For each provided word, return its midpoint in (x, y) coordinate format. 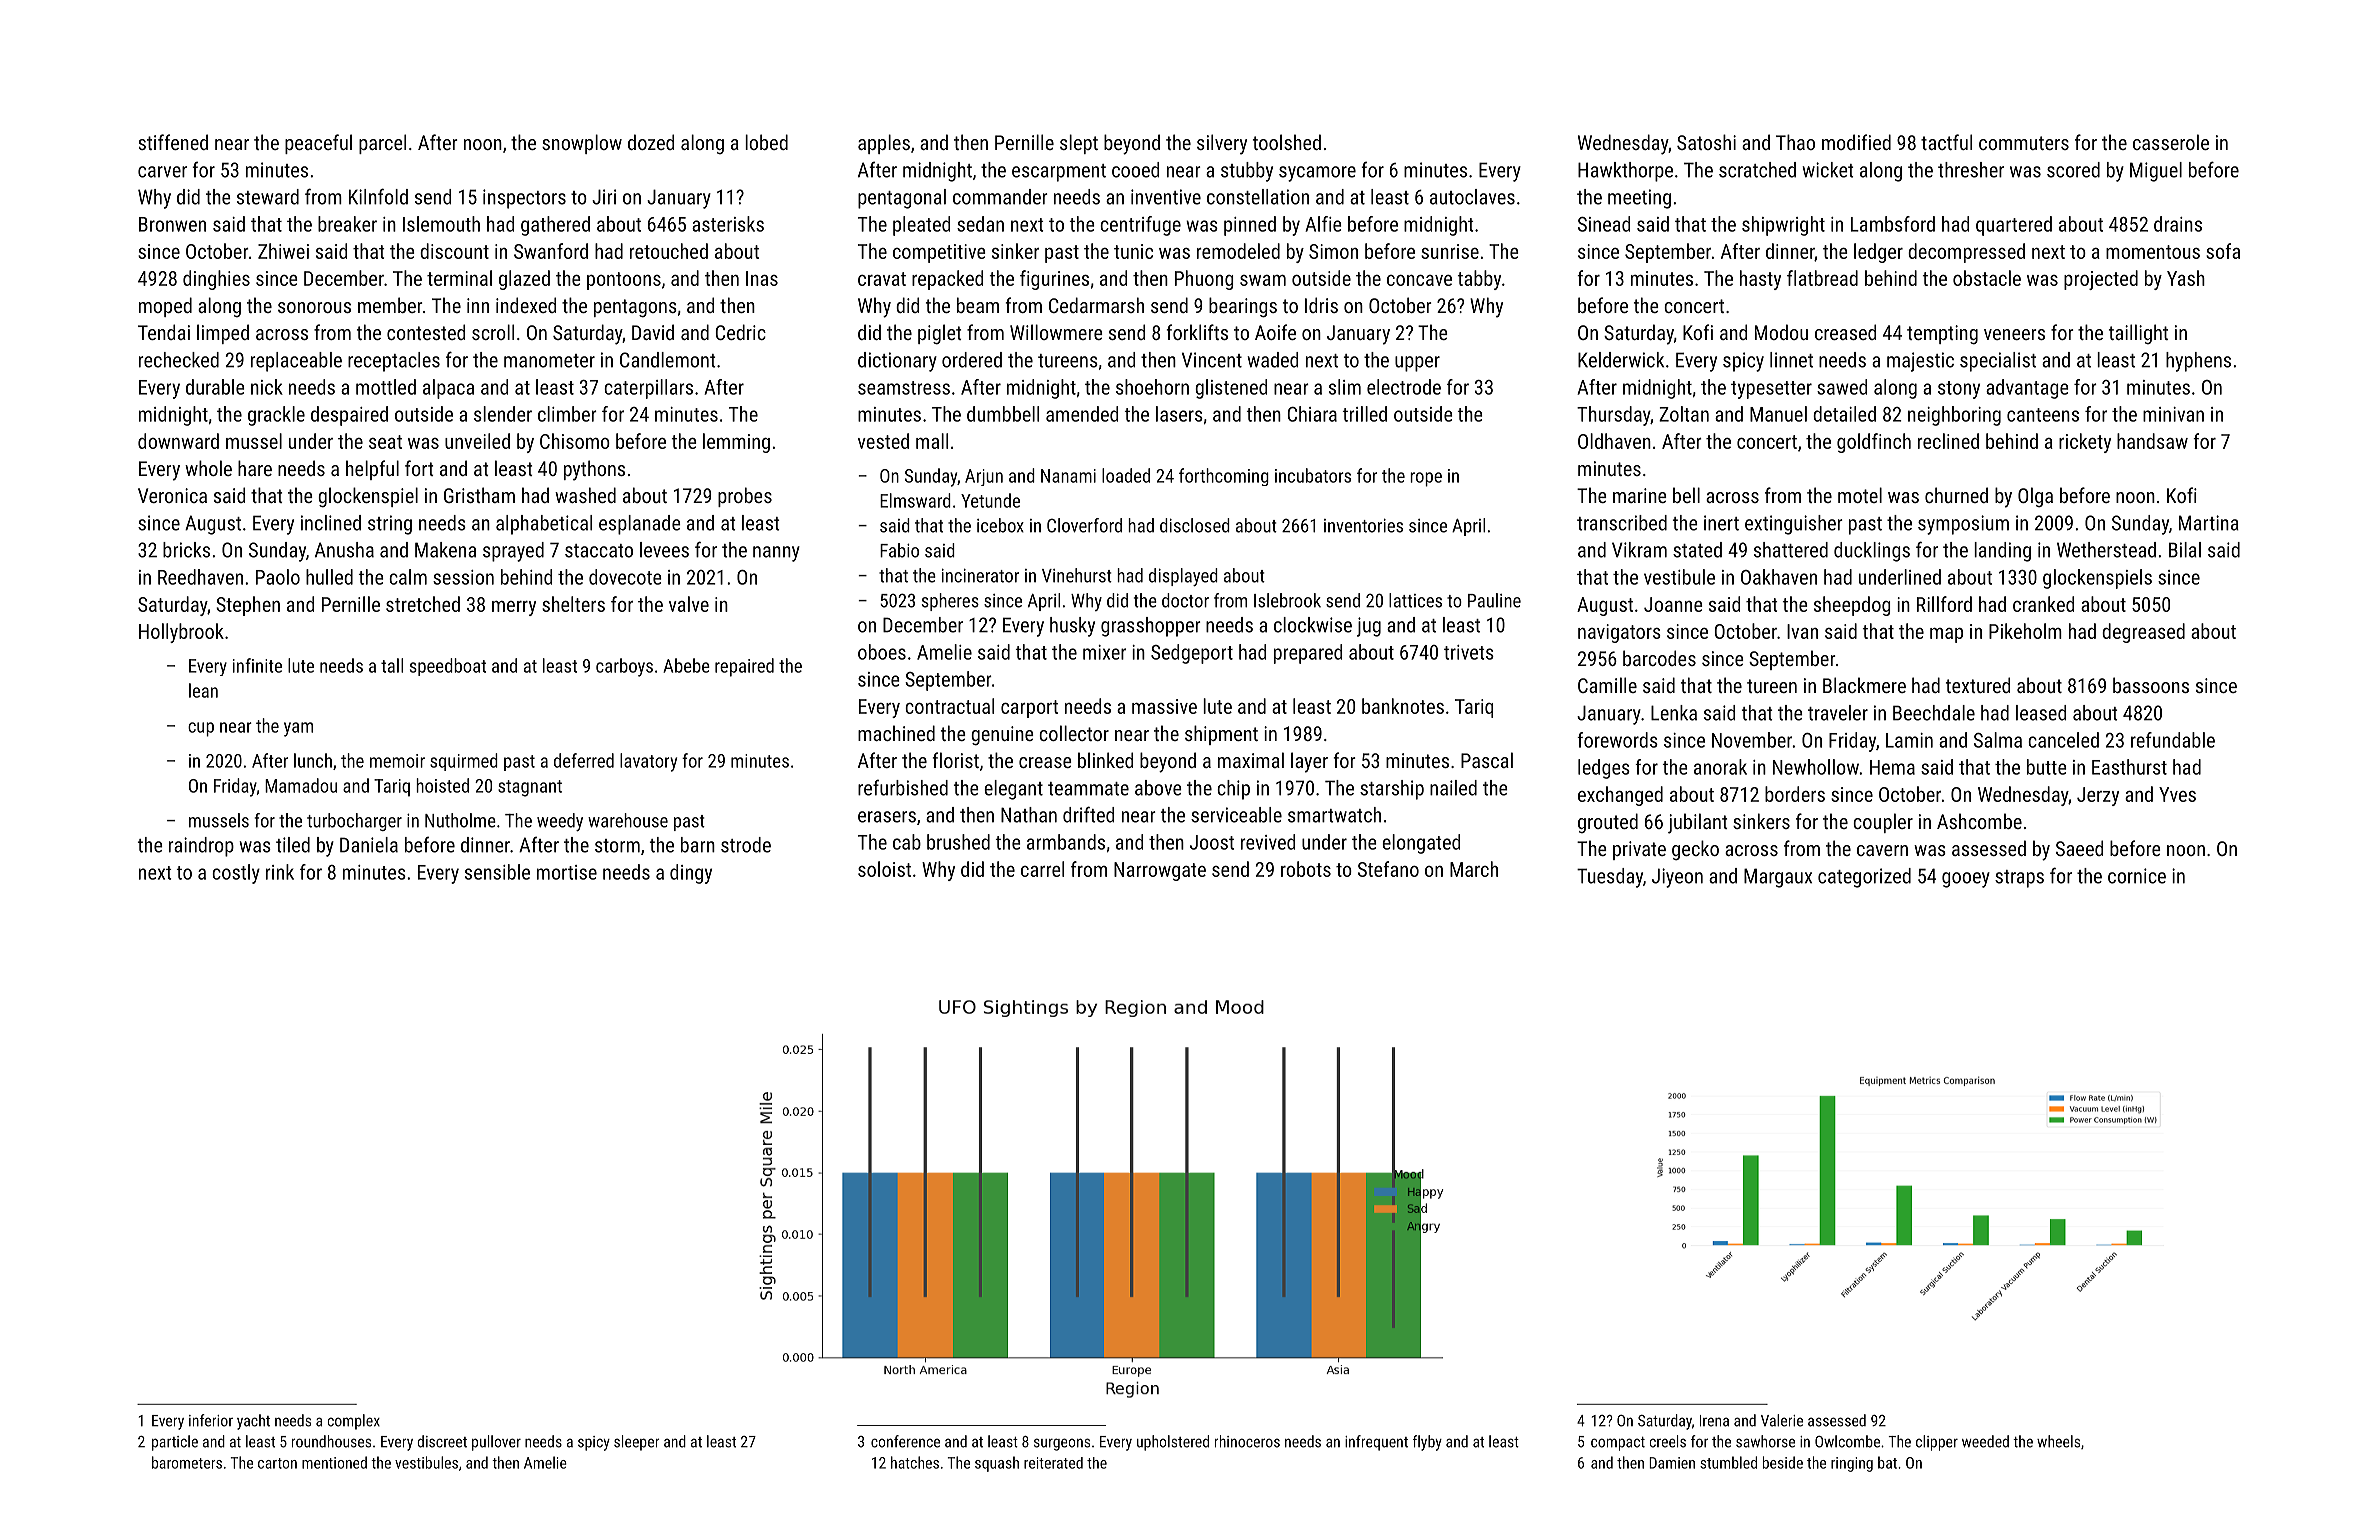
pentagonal (902, 199)
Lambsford (1893, 224)
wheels (2058, 1441)
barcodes (1659, 658)
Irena (1714, 1421)
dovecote (625, 577)
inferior (211, 1420)
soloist (884, 869)
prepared (1308, 654)
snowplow (582, 144)
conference (905, 1441)
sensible (497, 872)
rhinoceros (1247, 1441)
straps (2019, 879)
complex (354, 1422)
